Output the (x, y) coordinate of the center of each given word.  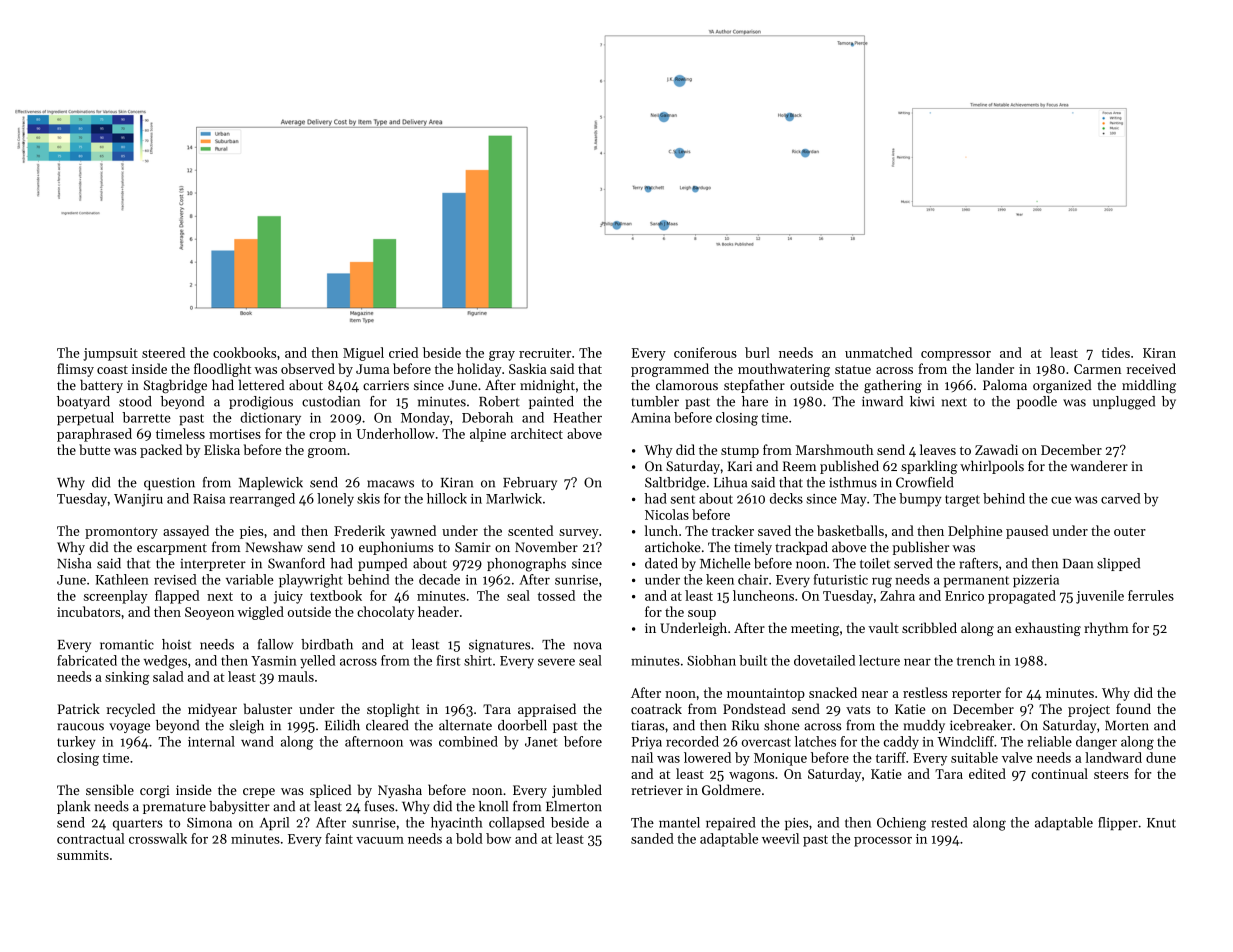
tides (1116, 352)
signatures (499, 646)
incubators (89, 611)
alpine (488, 435)
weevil (780, 838)
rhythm (1106, 629)
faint (339, 838)
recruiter (545, 353)
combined (468, 741)
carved (1120, 498)
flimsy (75, 370)
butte (94, 449)
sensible (110, 789)
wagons (751, 777)
